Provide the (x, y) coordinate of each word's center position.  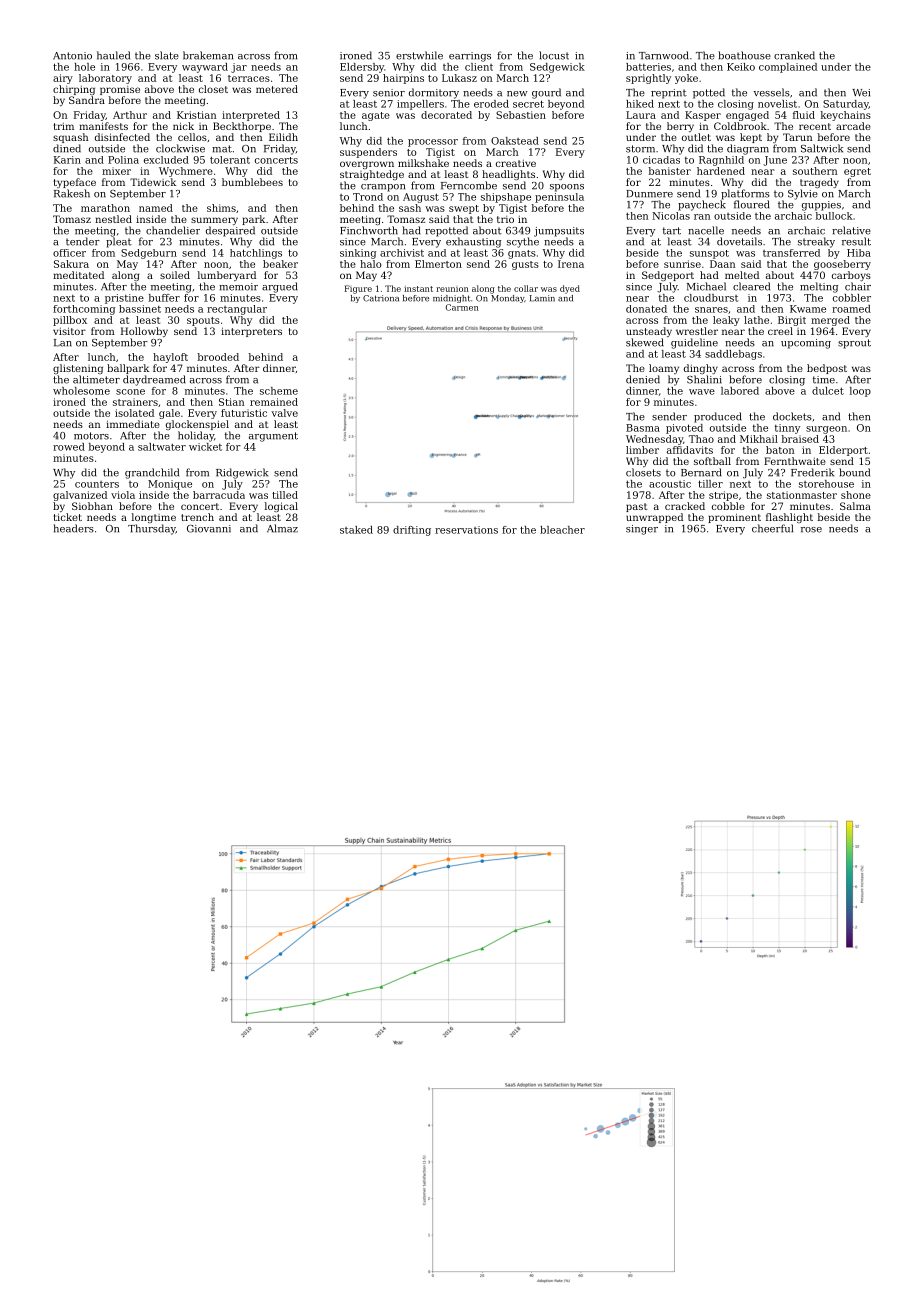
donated (646, 309)
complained (788, 68)
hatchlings (256, 254)
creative (516, 163)
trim (64, 126)
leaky (726, 321)
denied (643, 379)
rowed (69, 447)
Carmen (462, 307)
